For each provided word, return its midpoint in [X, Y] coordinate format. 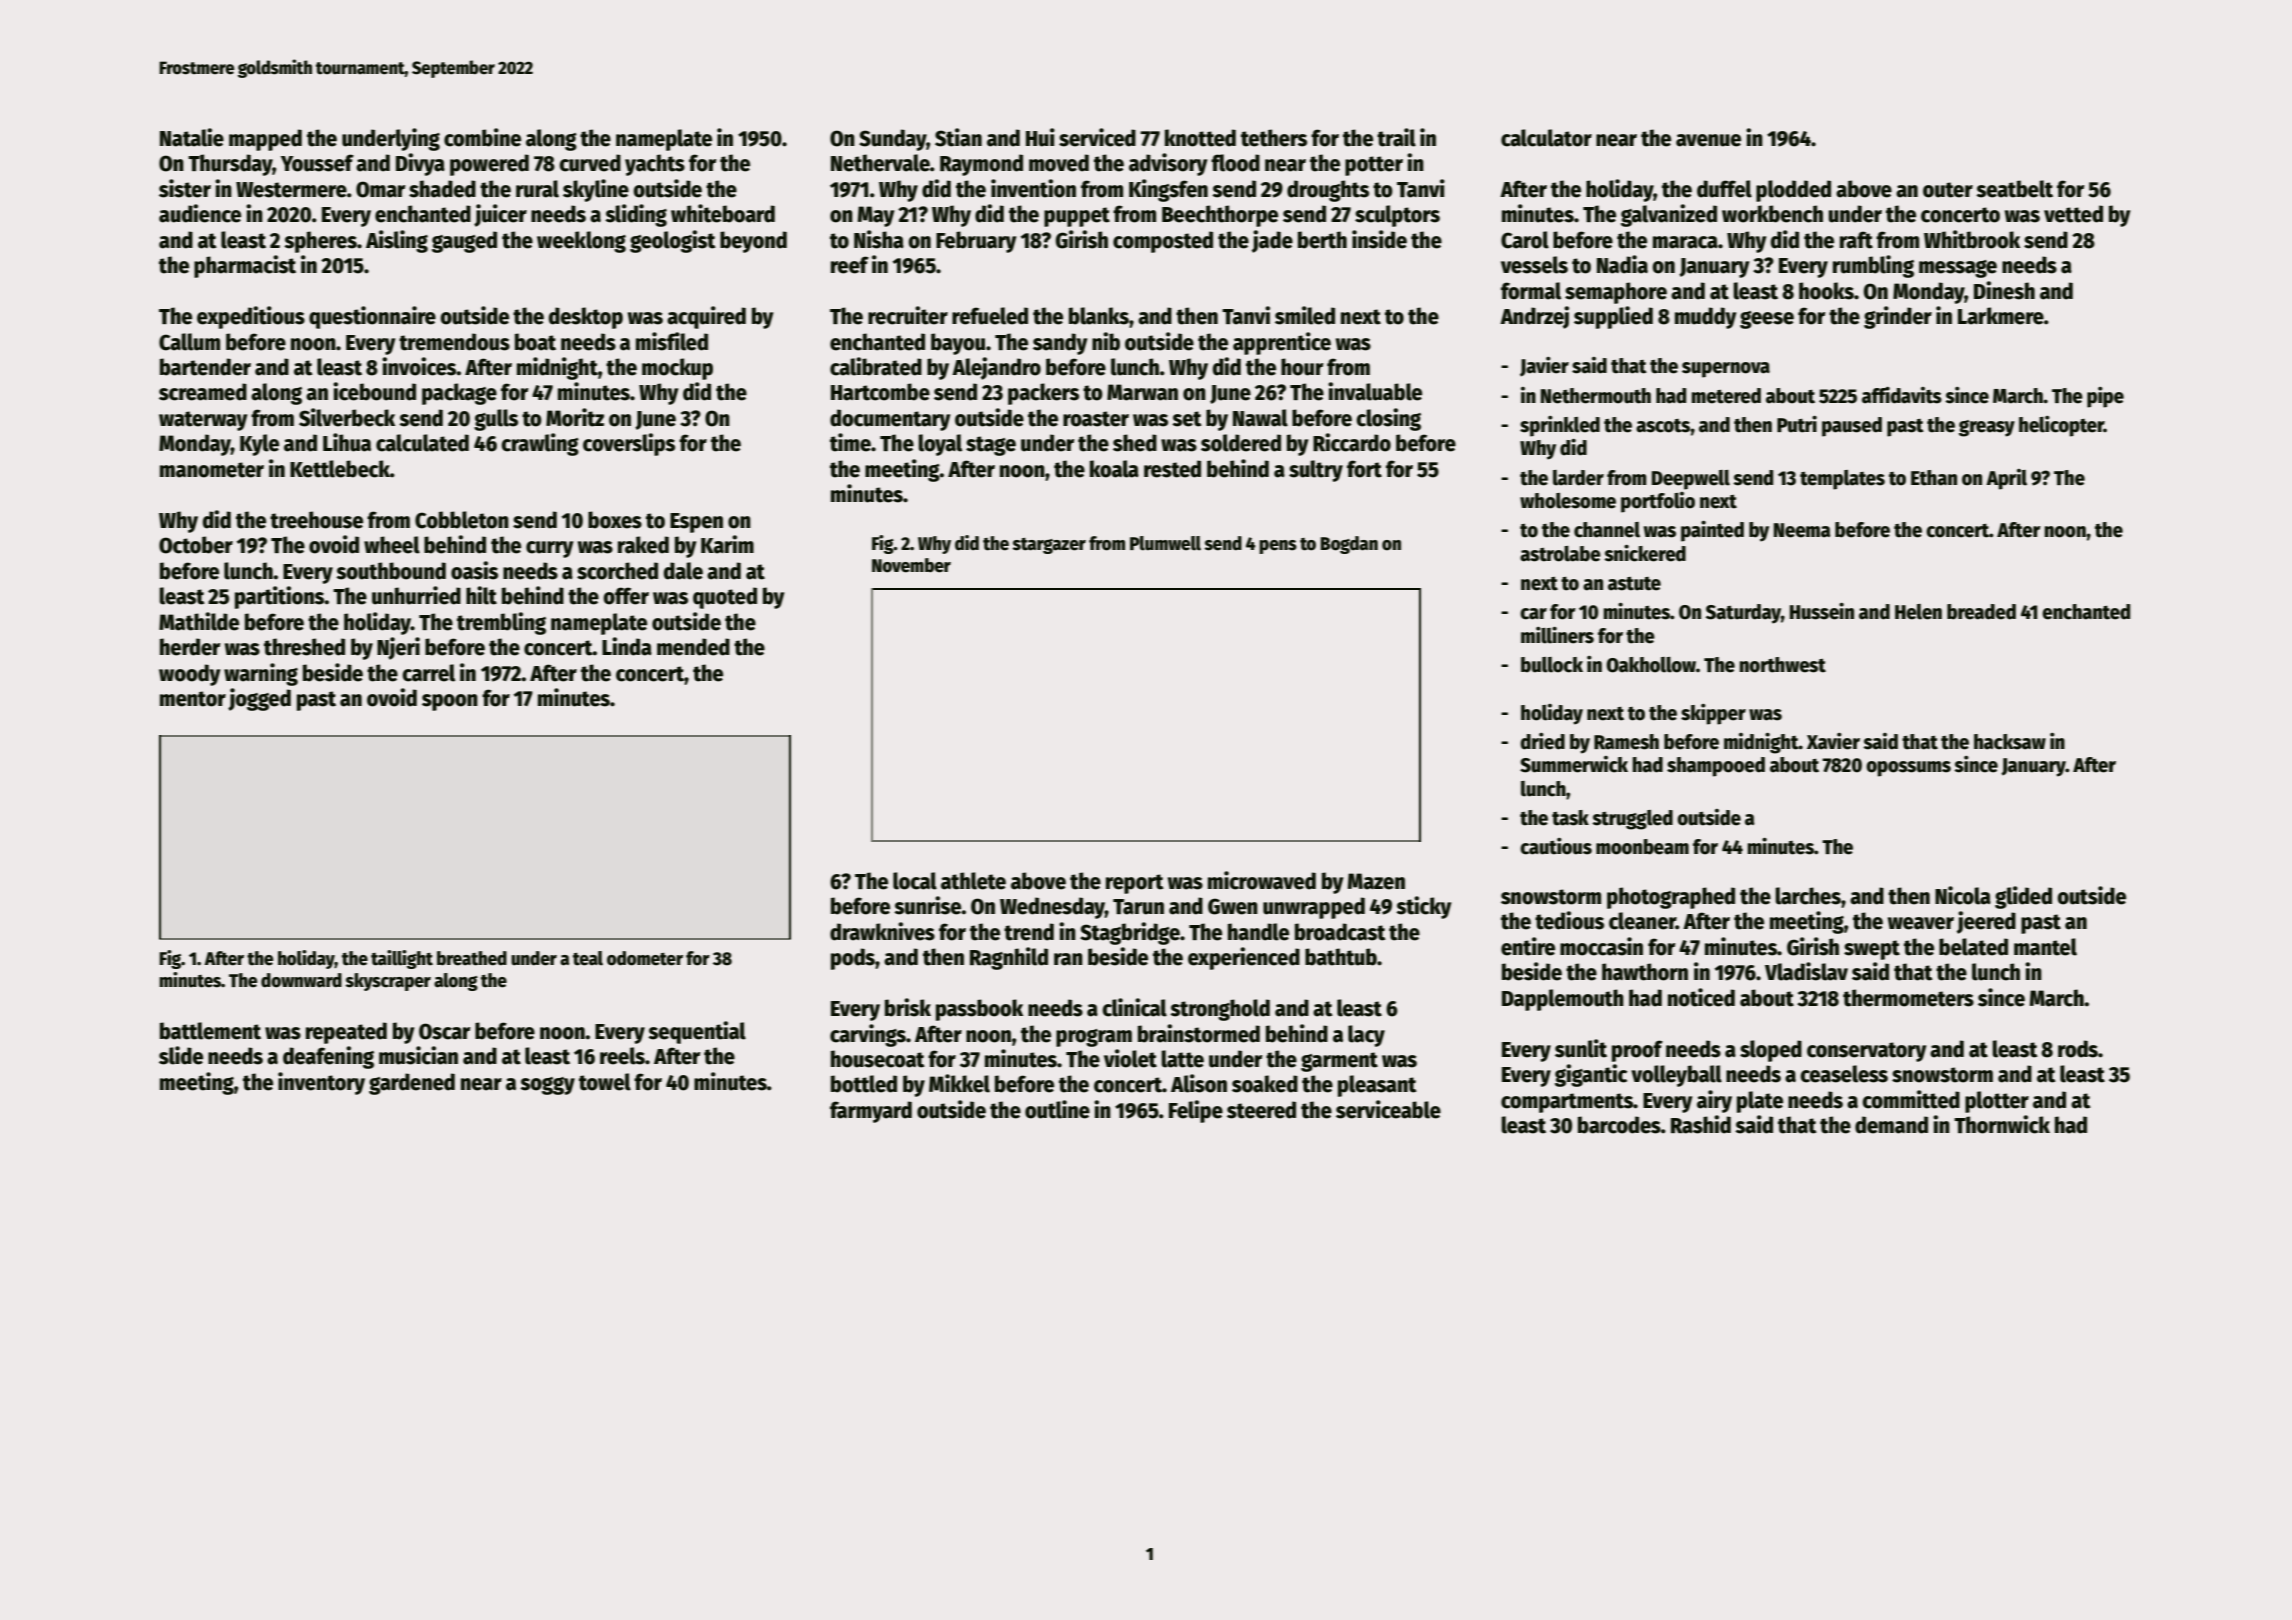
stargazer [1049, 546]
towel [605, 1082]
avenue [1708, 140]
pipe [2105, 397]
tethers [1274, 138]
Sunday [893, 140]
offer [626, 596]
